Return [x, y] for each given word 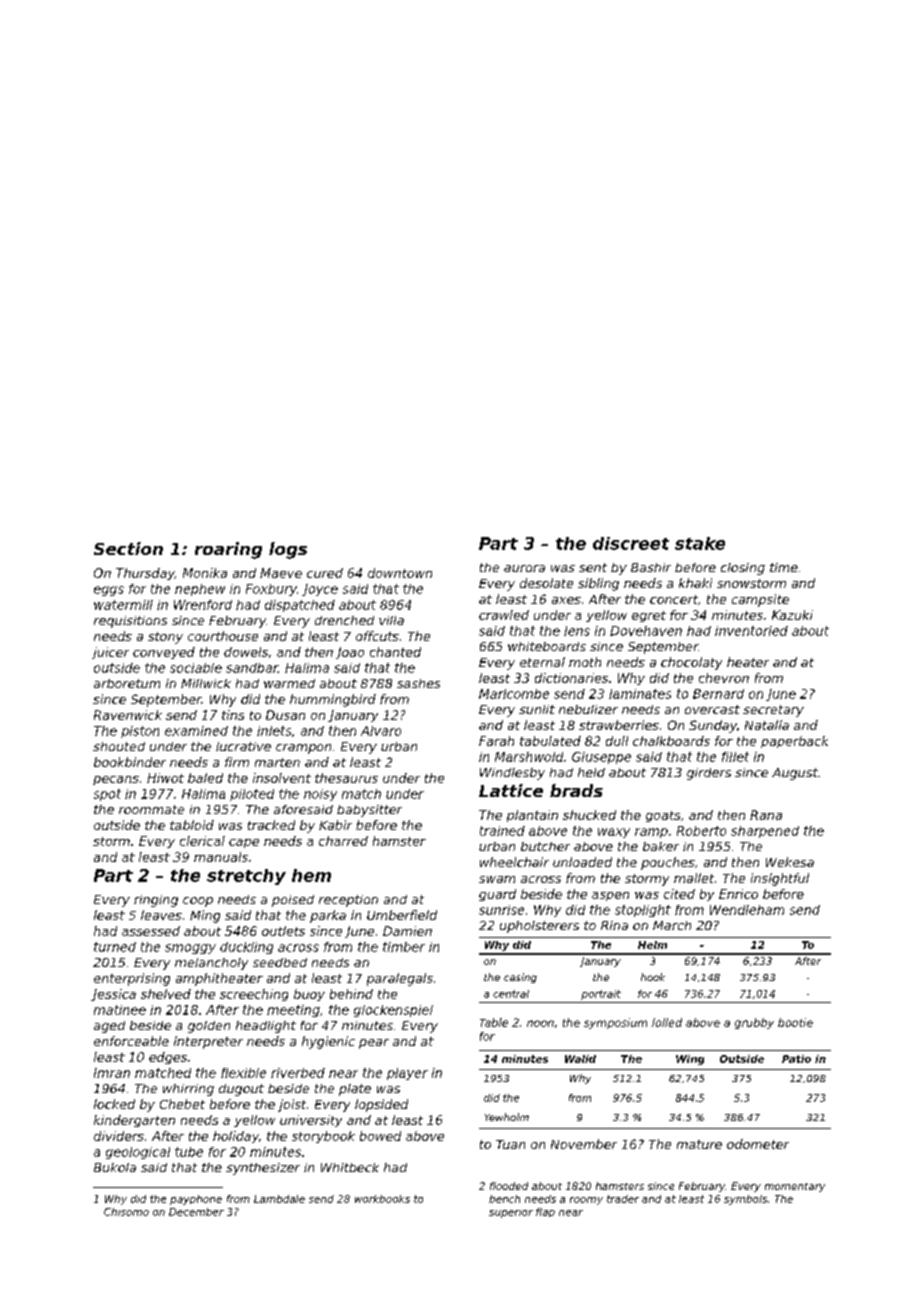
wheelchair [514, 862]
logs [288, 550]
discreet [631, 543]
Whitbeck [350, 1167]
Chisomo [126, 1212]
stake [700, 543]
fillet [735, 757]
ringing [156, 901]
